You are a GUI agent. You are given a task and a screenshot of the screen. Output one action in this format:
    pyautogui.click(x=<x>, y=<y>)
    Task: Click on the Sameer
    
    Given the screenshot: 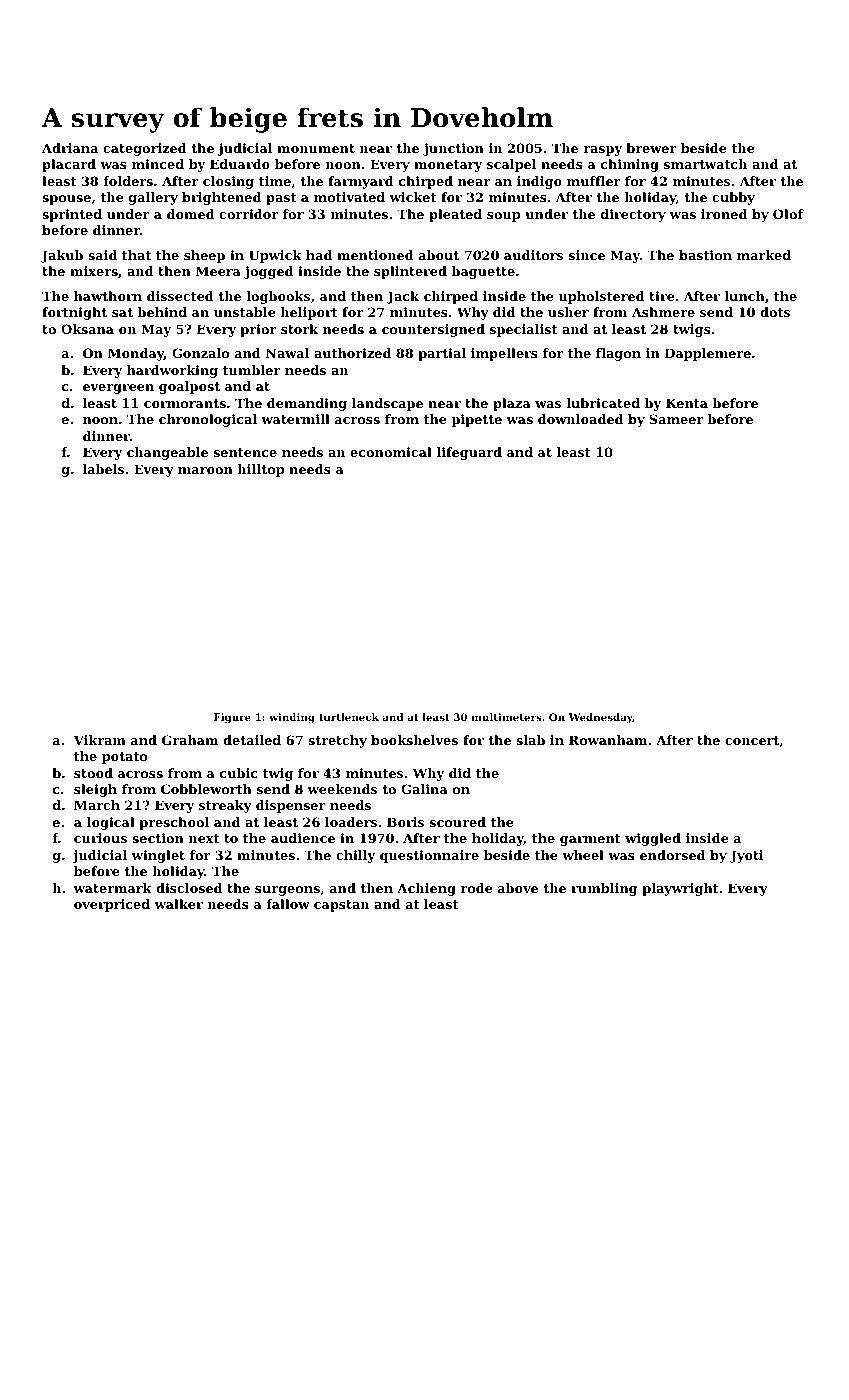 What is the action you would take?
    pyautogui.click(x=676, y=419)
